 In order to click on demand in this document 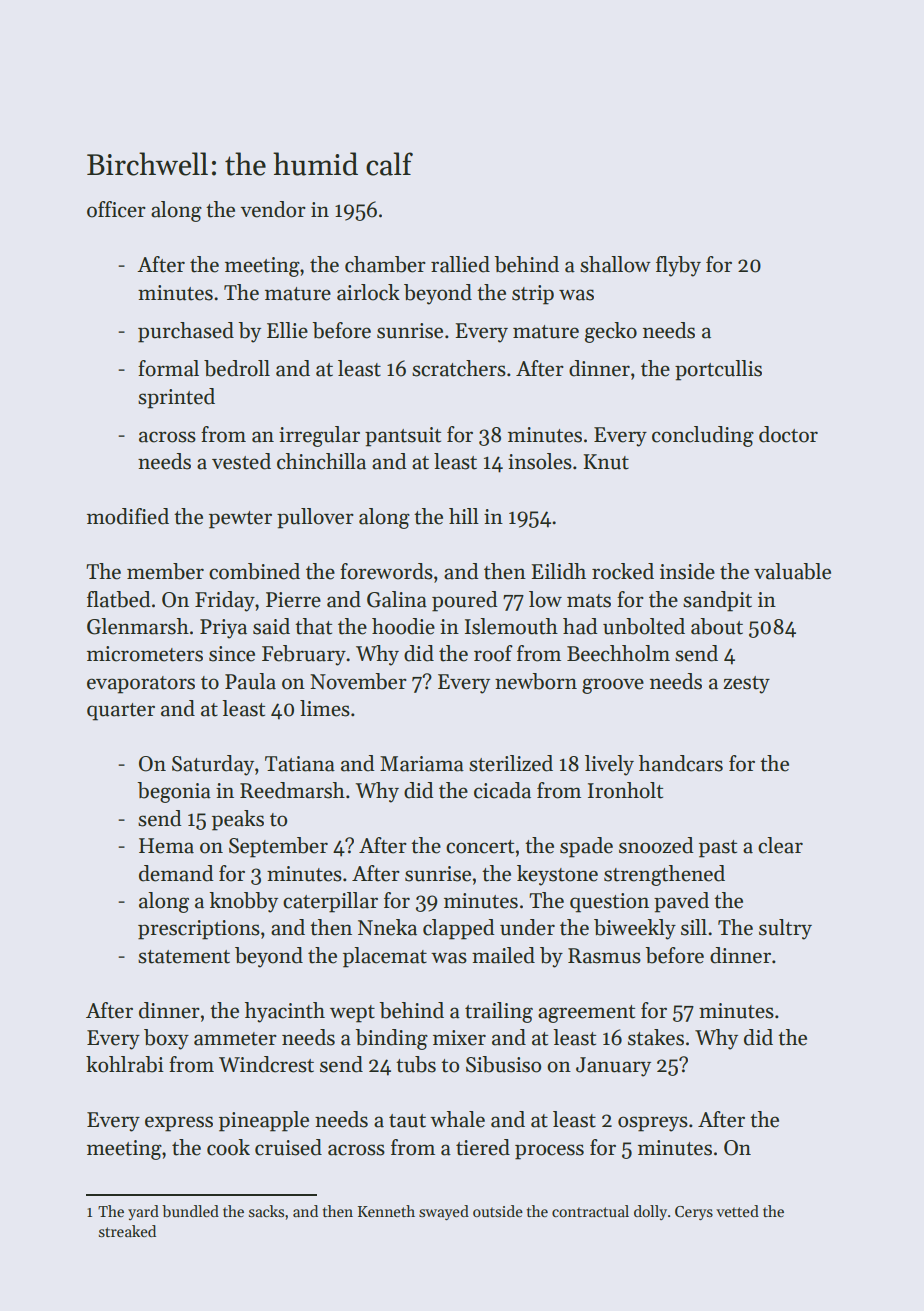, I will do `click(176, 873)`.
